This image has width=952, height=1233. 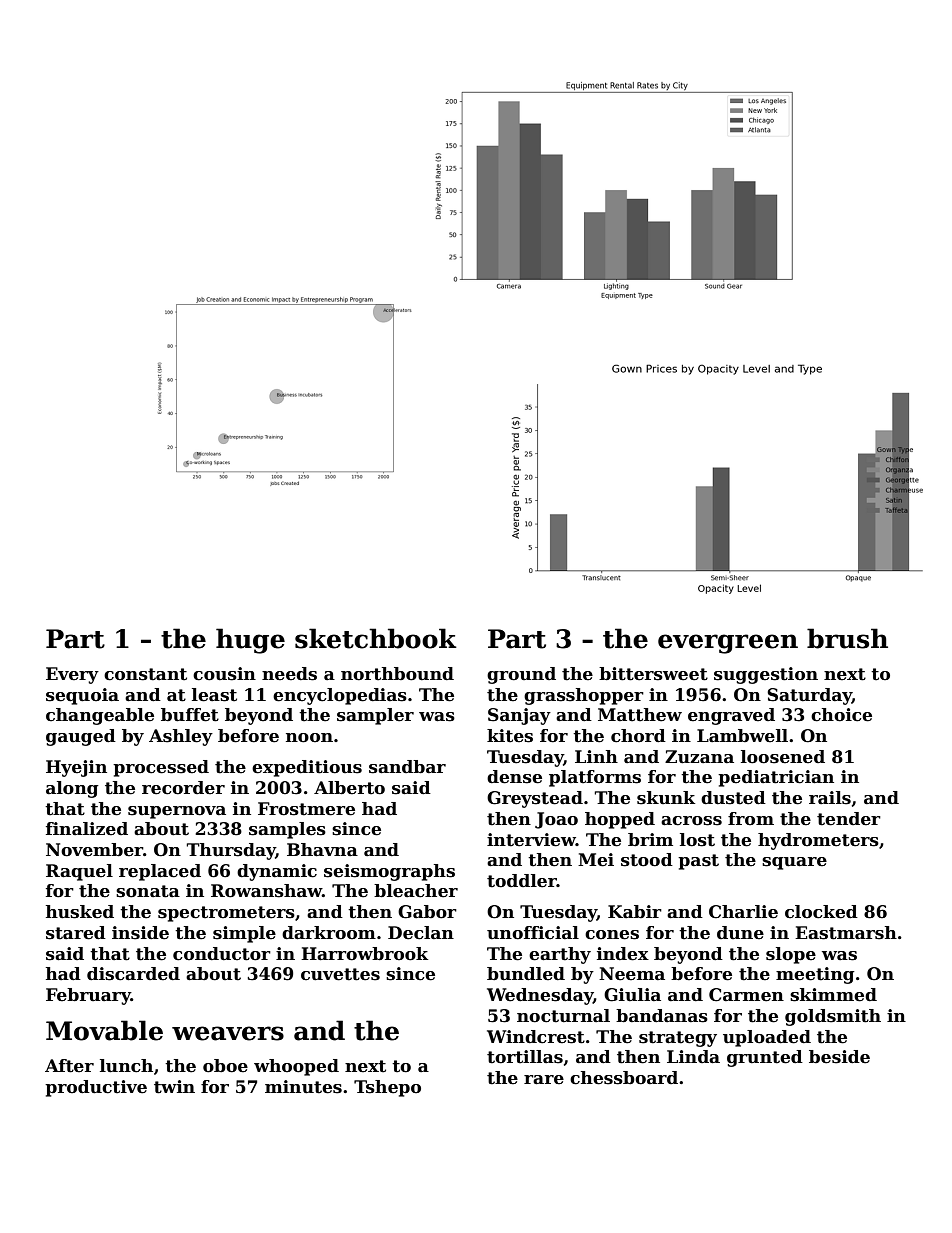 I want to click on uploaded, so click(x=767, y=1038).
